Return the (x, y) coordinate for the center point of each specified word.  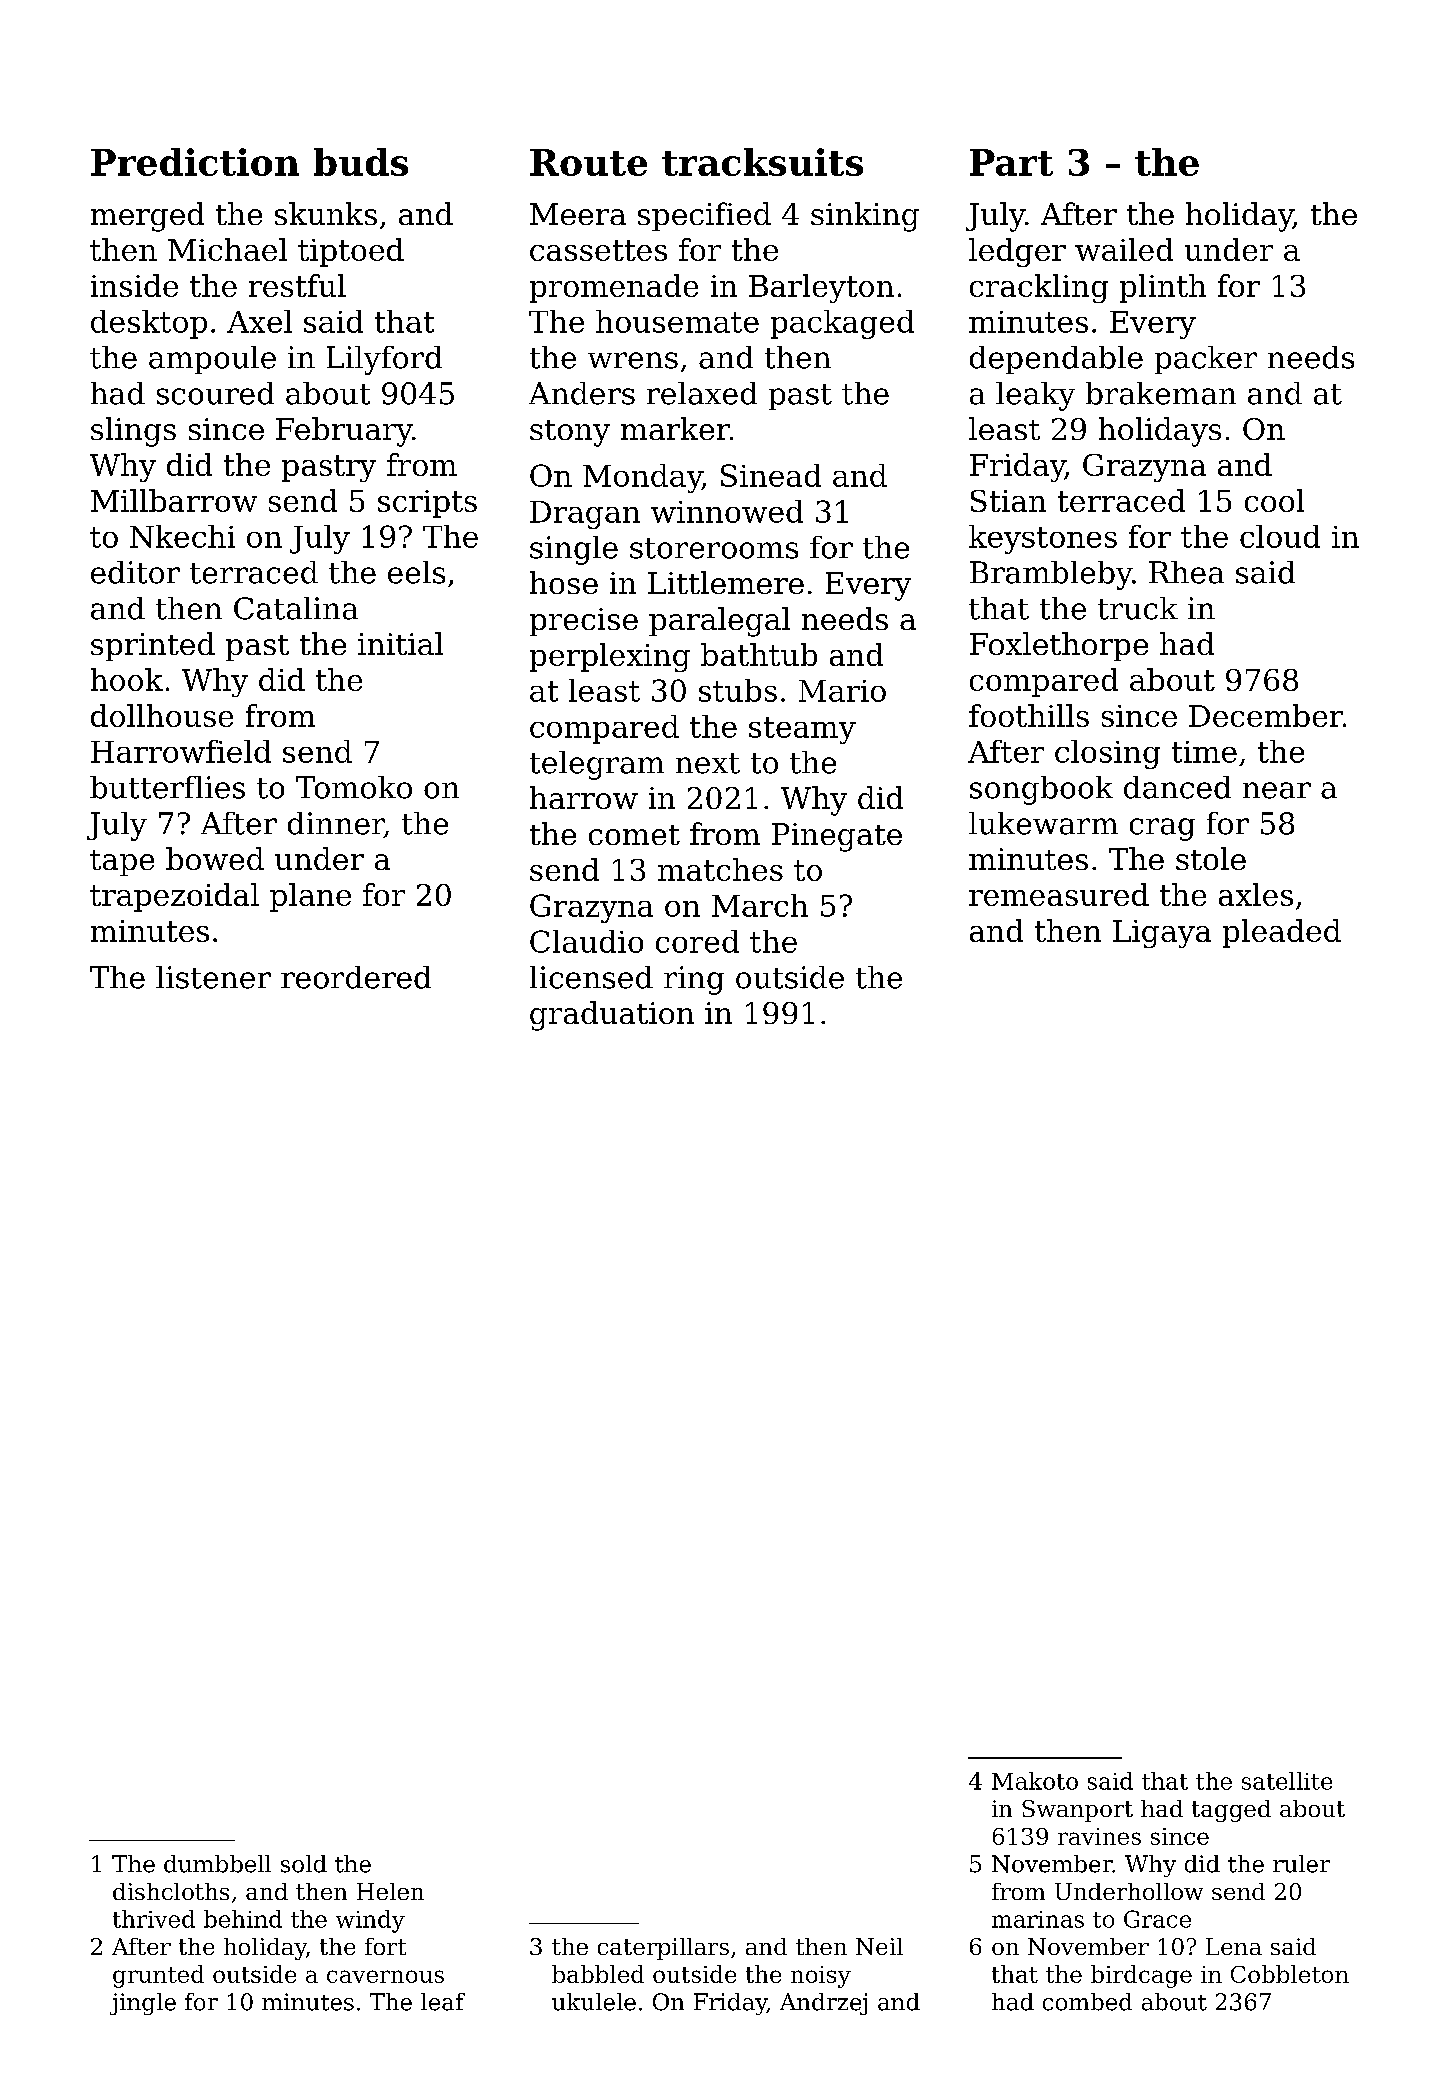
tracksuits (762, 162)
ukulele (594, 2002)
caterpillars (663, 1949)
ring (694, 980)
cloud (1280, 536)
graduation (612, 1016)
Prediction (195, 162)
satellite (1287, 1781)
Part (1011, 162)
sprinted (153, 646)
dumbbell (217, 1864)
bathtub (759, 654)
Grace (1157, 1919)
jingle (143, 2004)
